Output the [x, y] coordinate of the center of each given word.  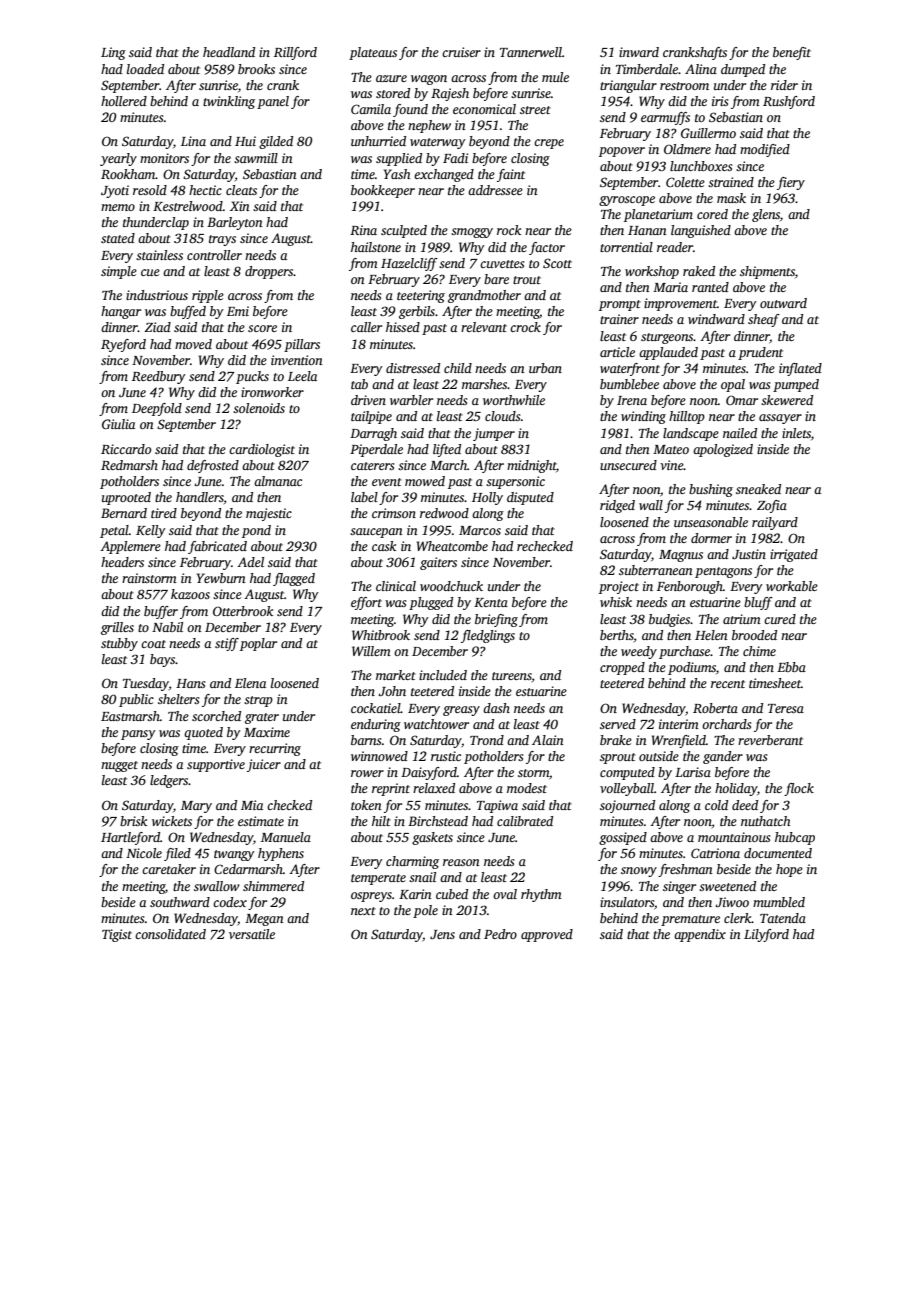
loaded [145, 69]
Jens [442, 934]
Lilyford [766, 935]
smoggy [472, 233]
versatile [252, 934]
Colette [685, 182]
